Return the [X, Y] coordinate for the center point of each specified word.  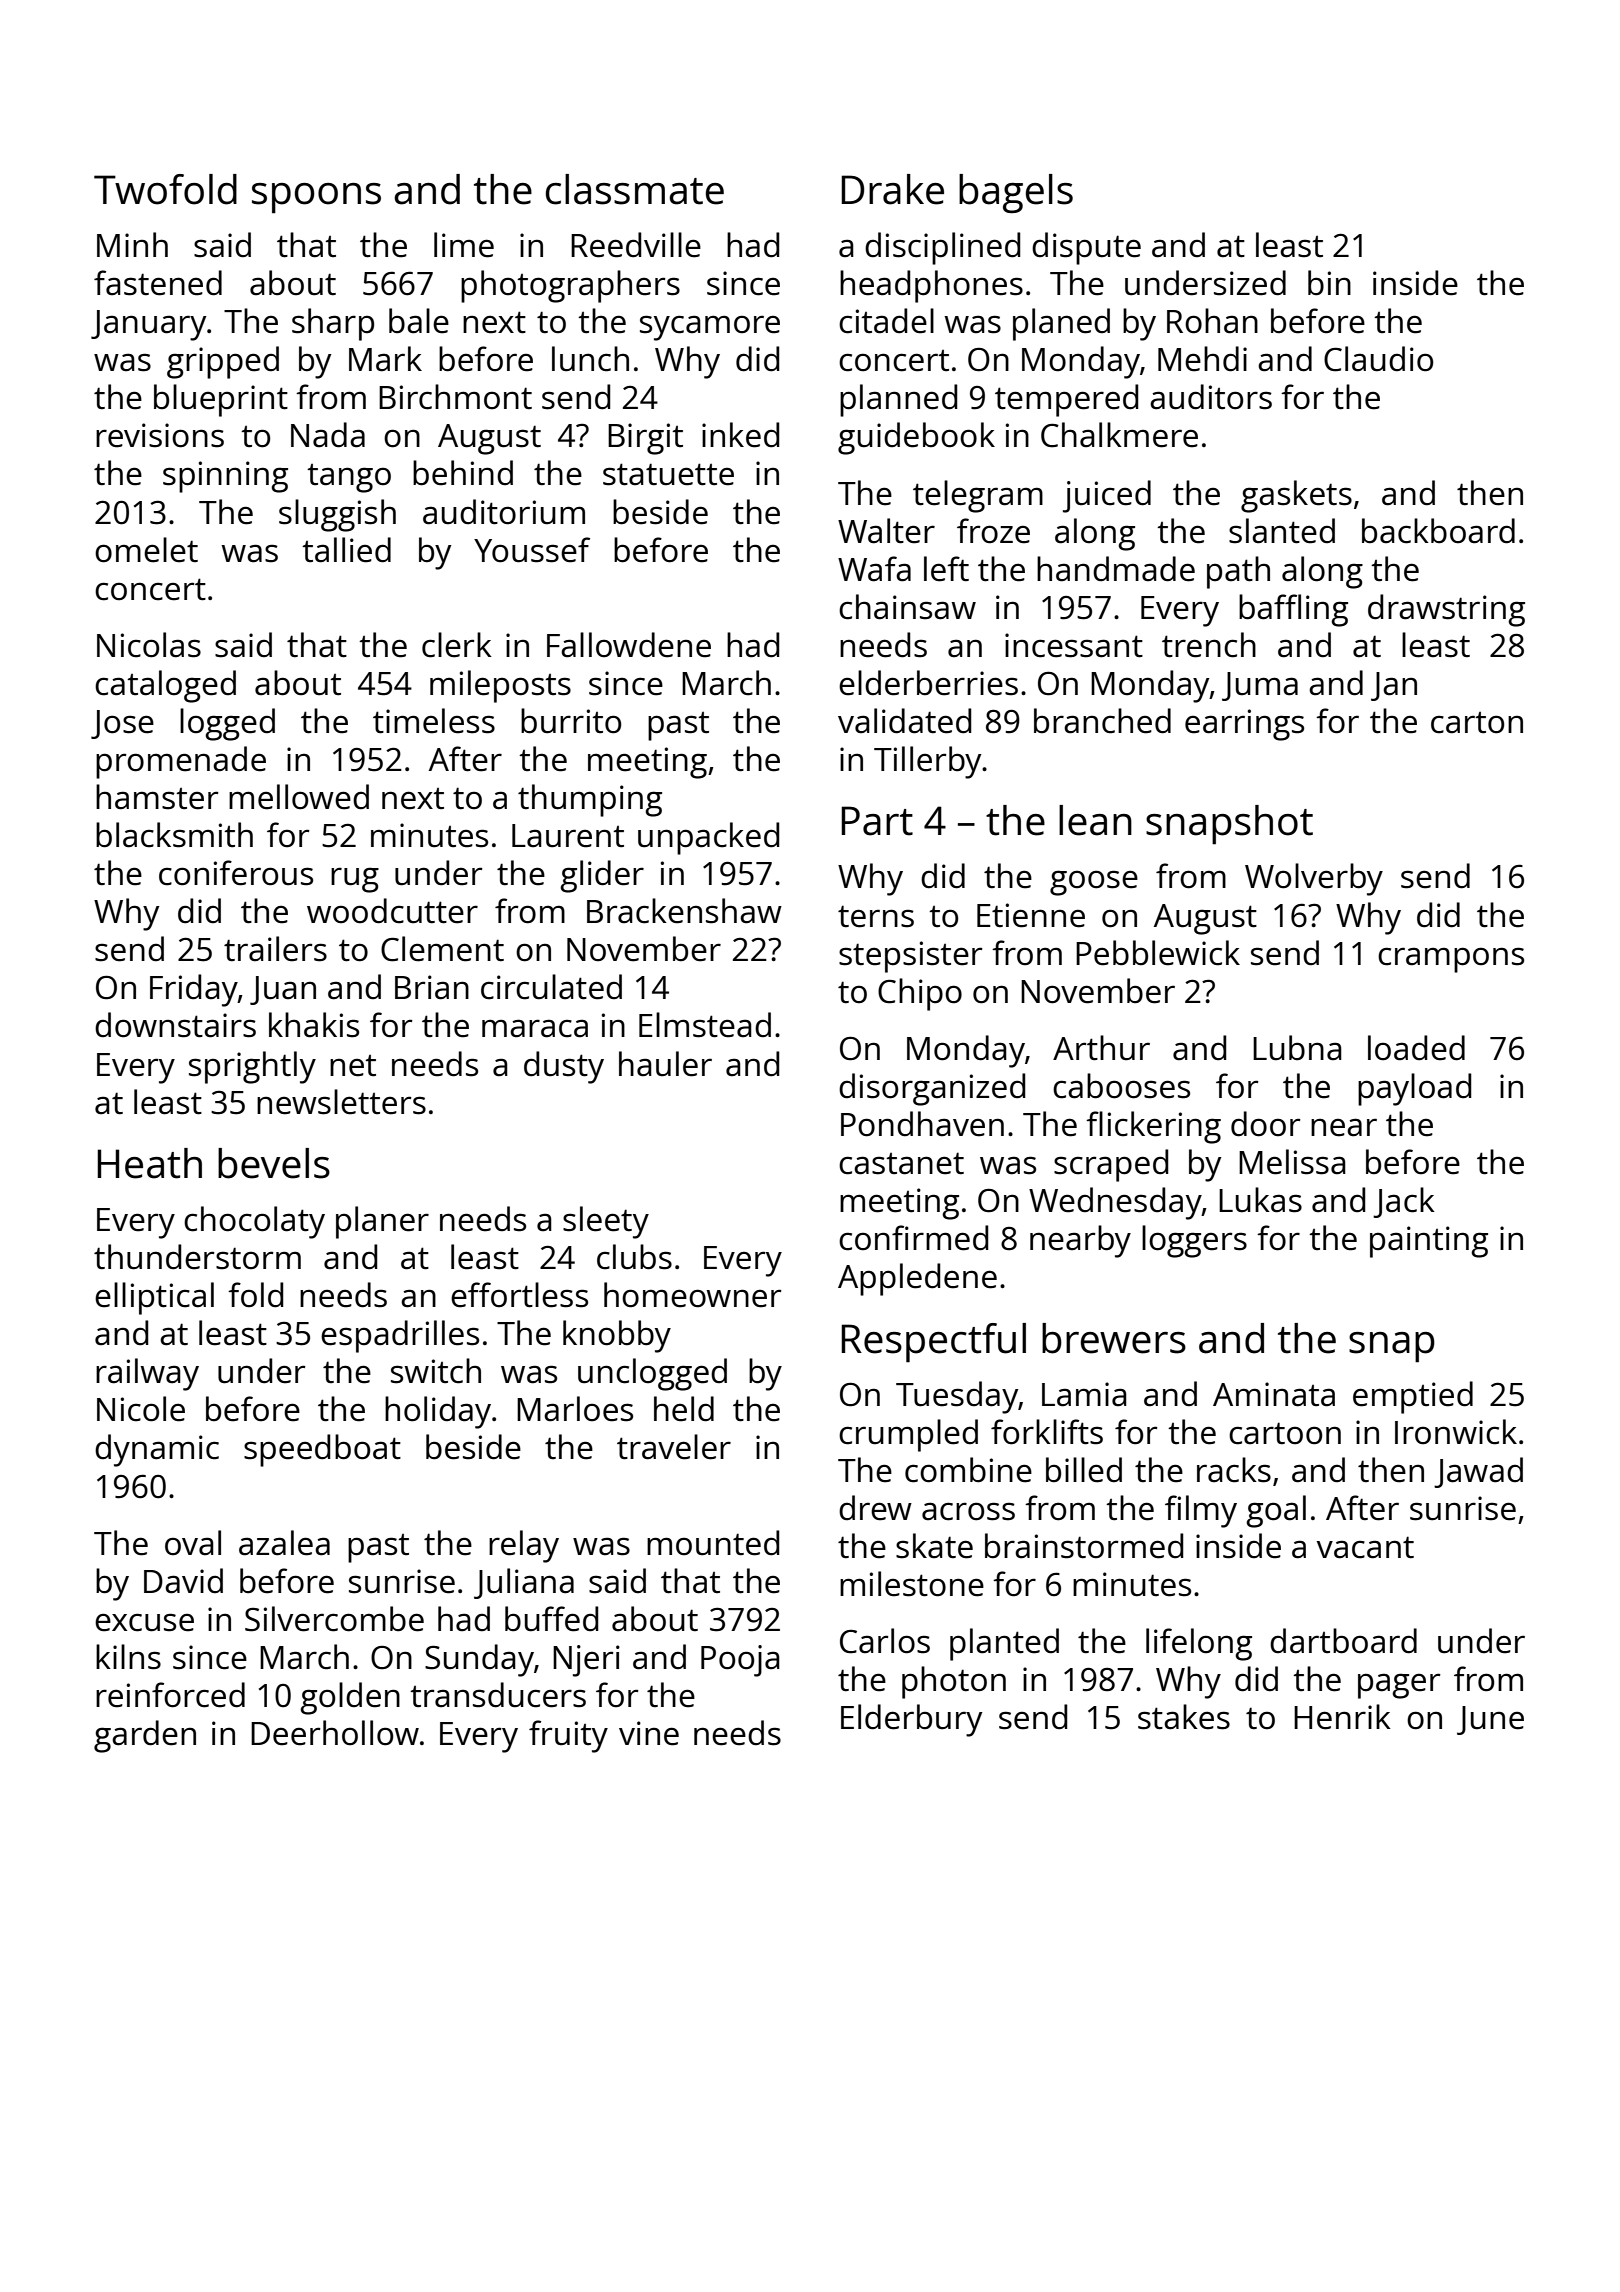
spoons [316, 198]
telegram [978, 496]
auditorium [504, 512]
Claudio [1378, 359]
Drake [892, 189]
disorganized [932, 1089]
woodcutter [392, 911]
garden [145, 1736]
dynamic [157, 1450]
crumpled [908, 1435]
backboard [1438, 531]
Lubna [1297, 1048]
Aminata [1274, 1394]
